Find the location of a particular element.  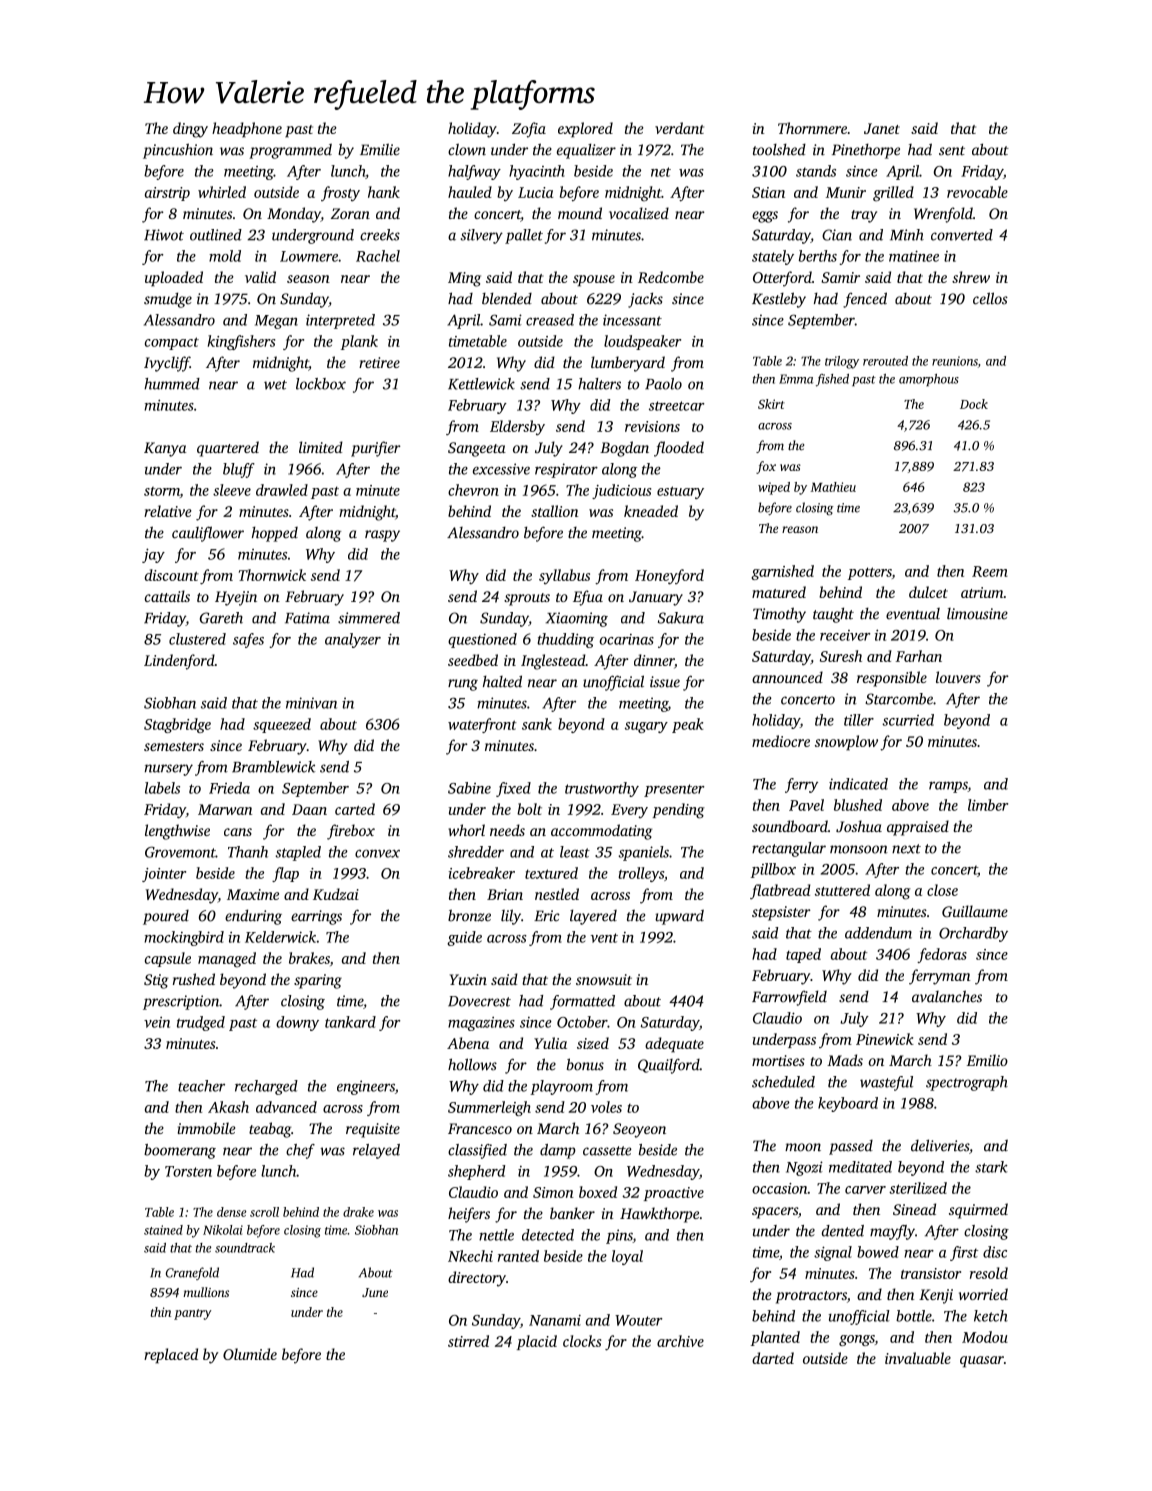

Brian is located at coordinates (505, 894).
